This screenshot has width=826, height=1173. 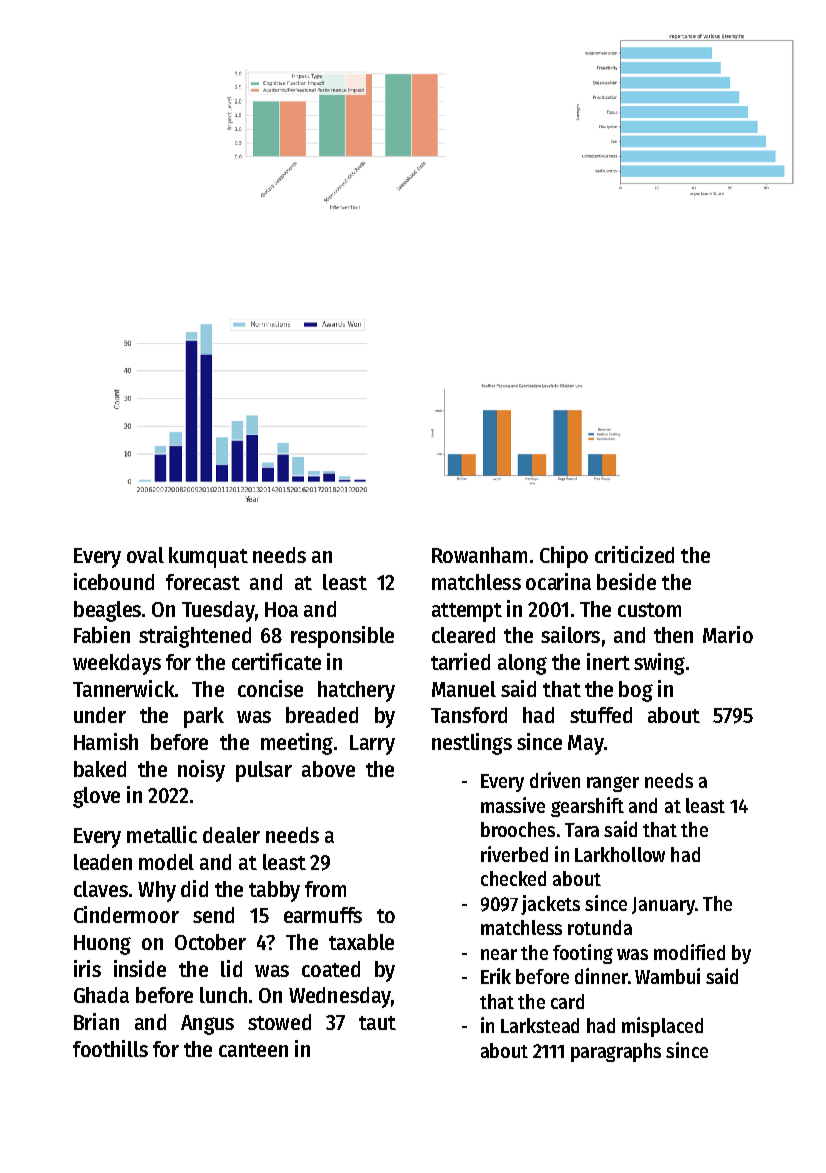 What do you see at coordinates (107, 611) in the screenshot?
I see `beagles` at bounding box center [107, 611].
